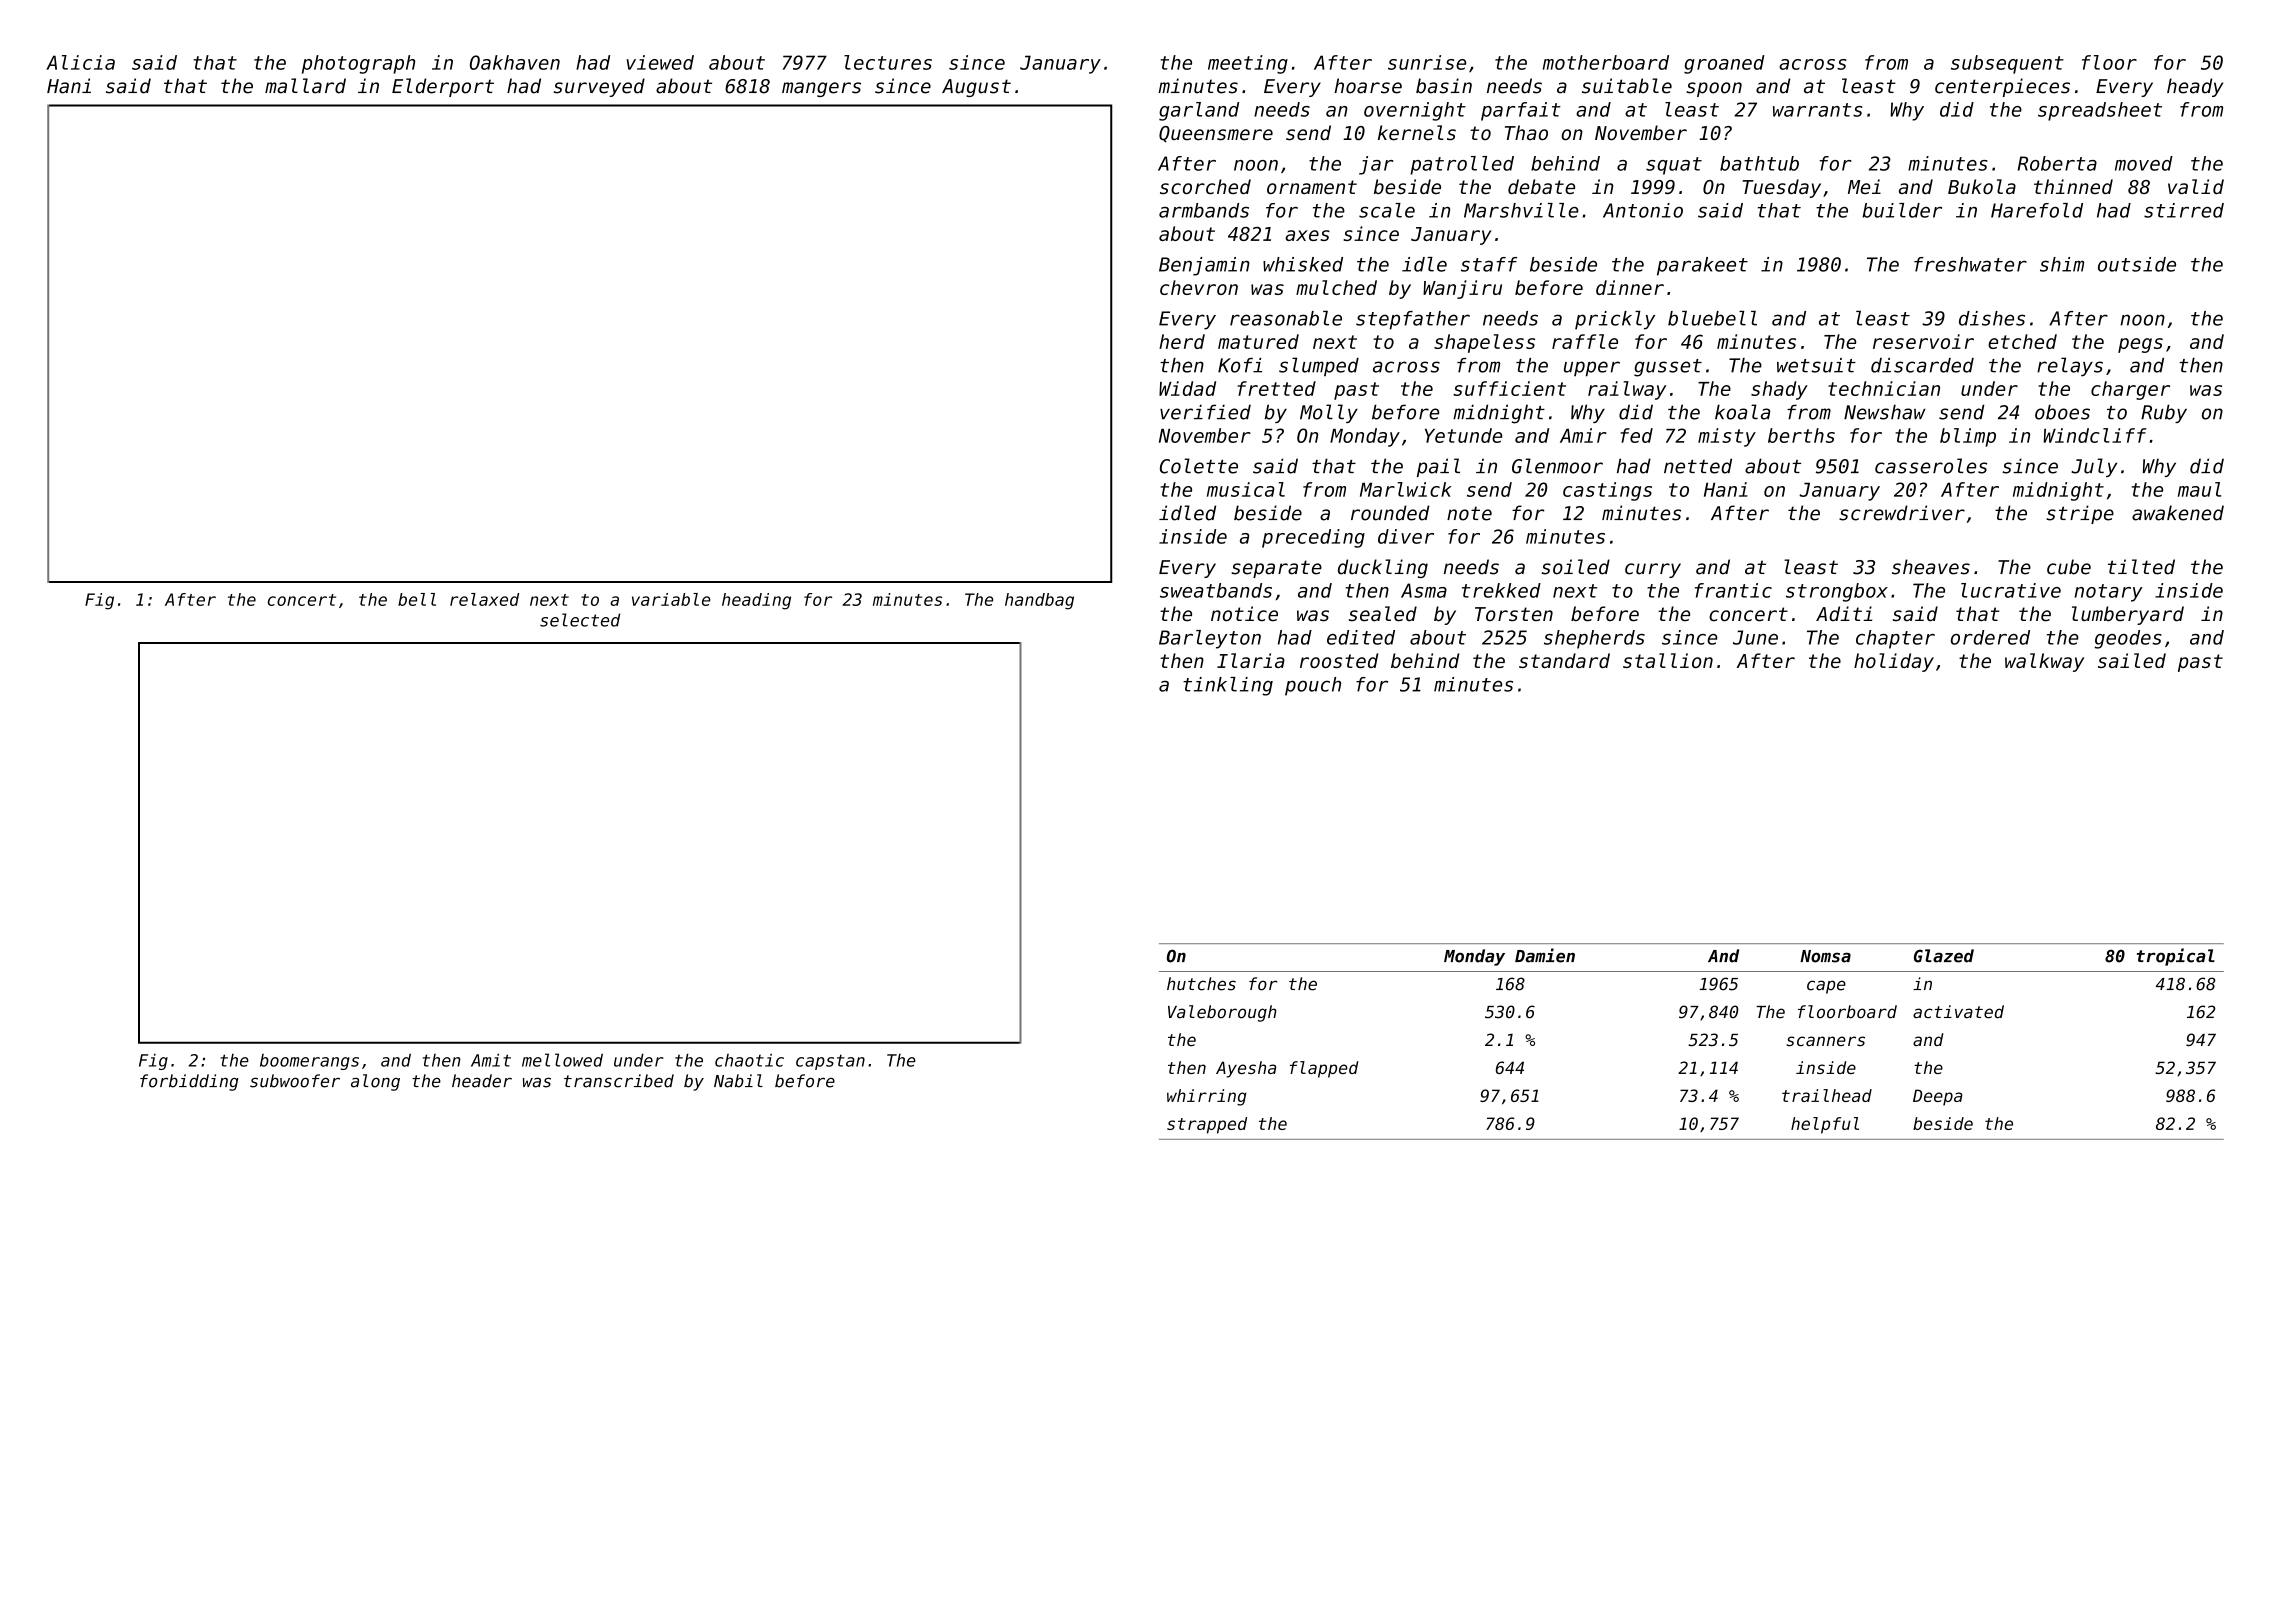  Describe the element at coordinates (189, 1082) in the screenshot. I see `forbidding` at that location.
